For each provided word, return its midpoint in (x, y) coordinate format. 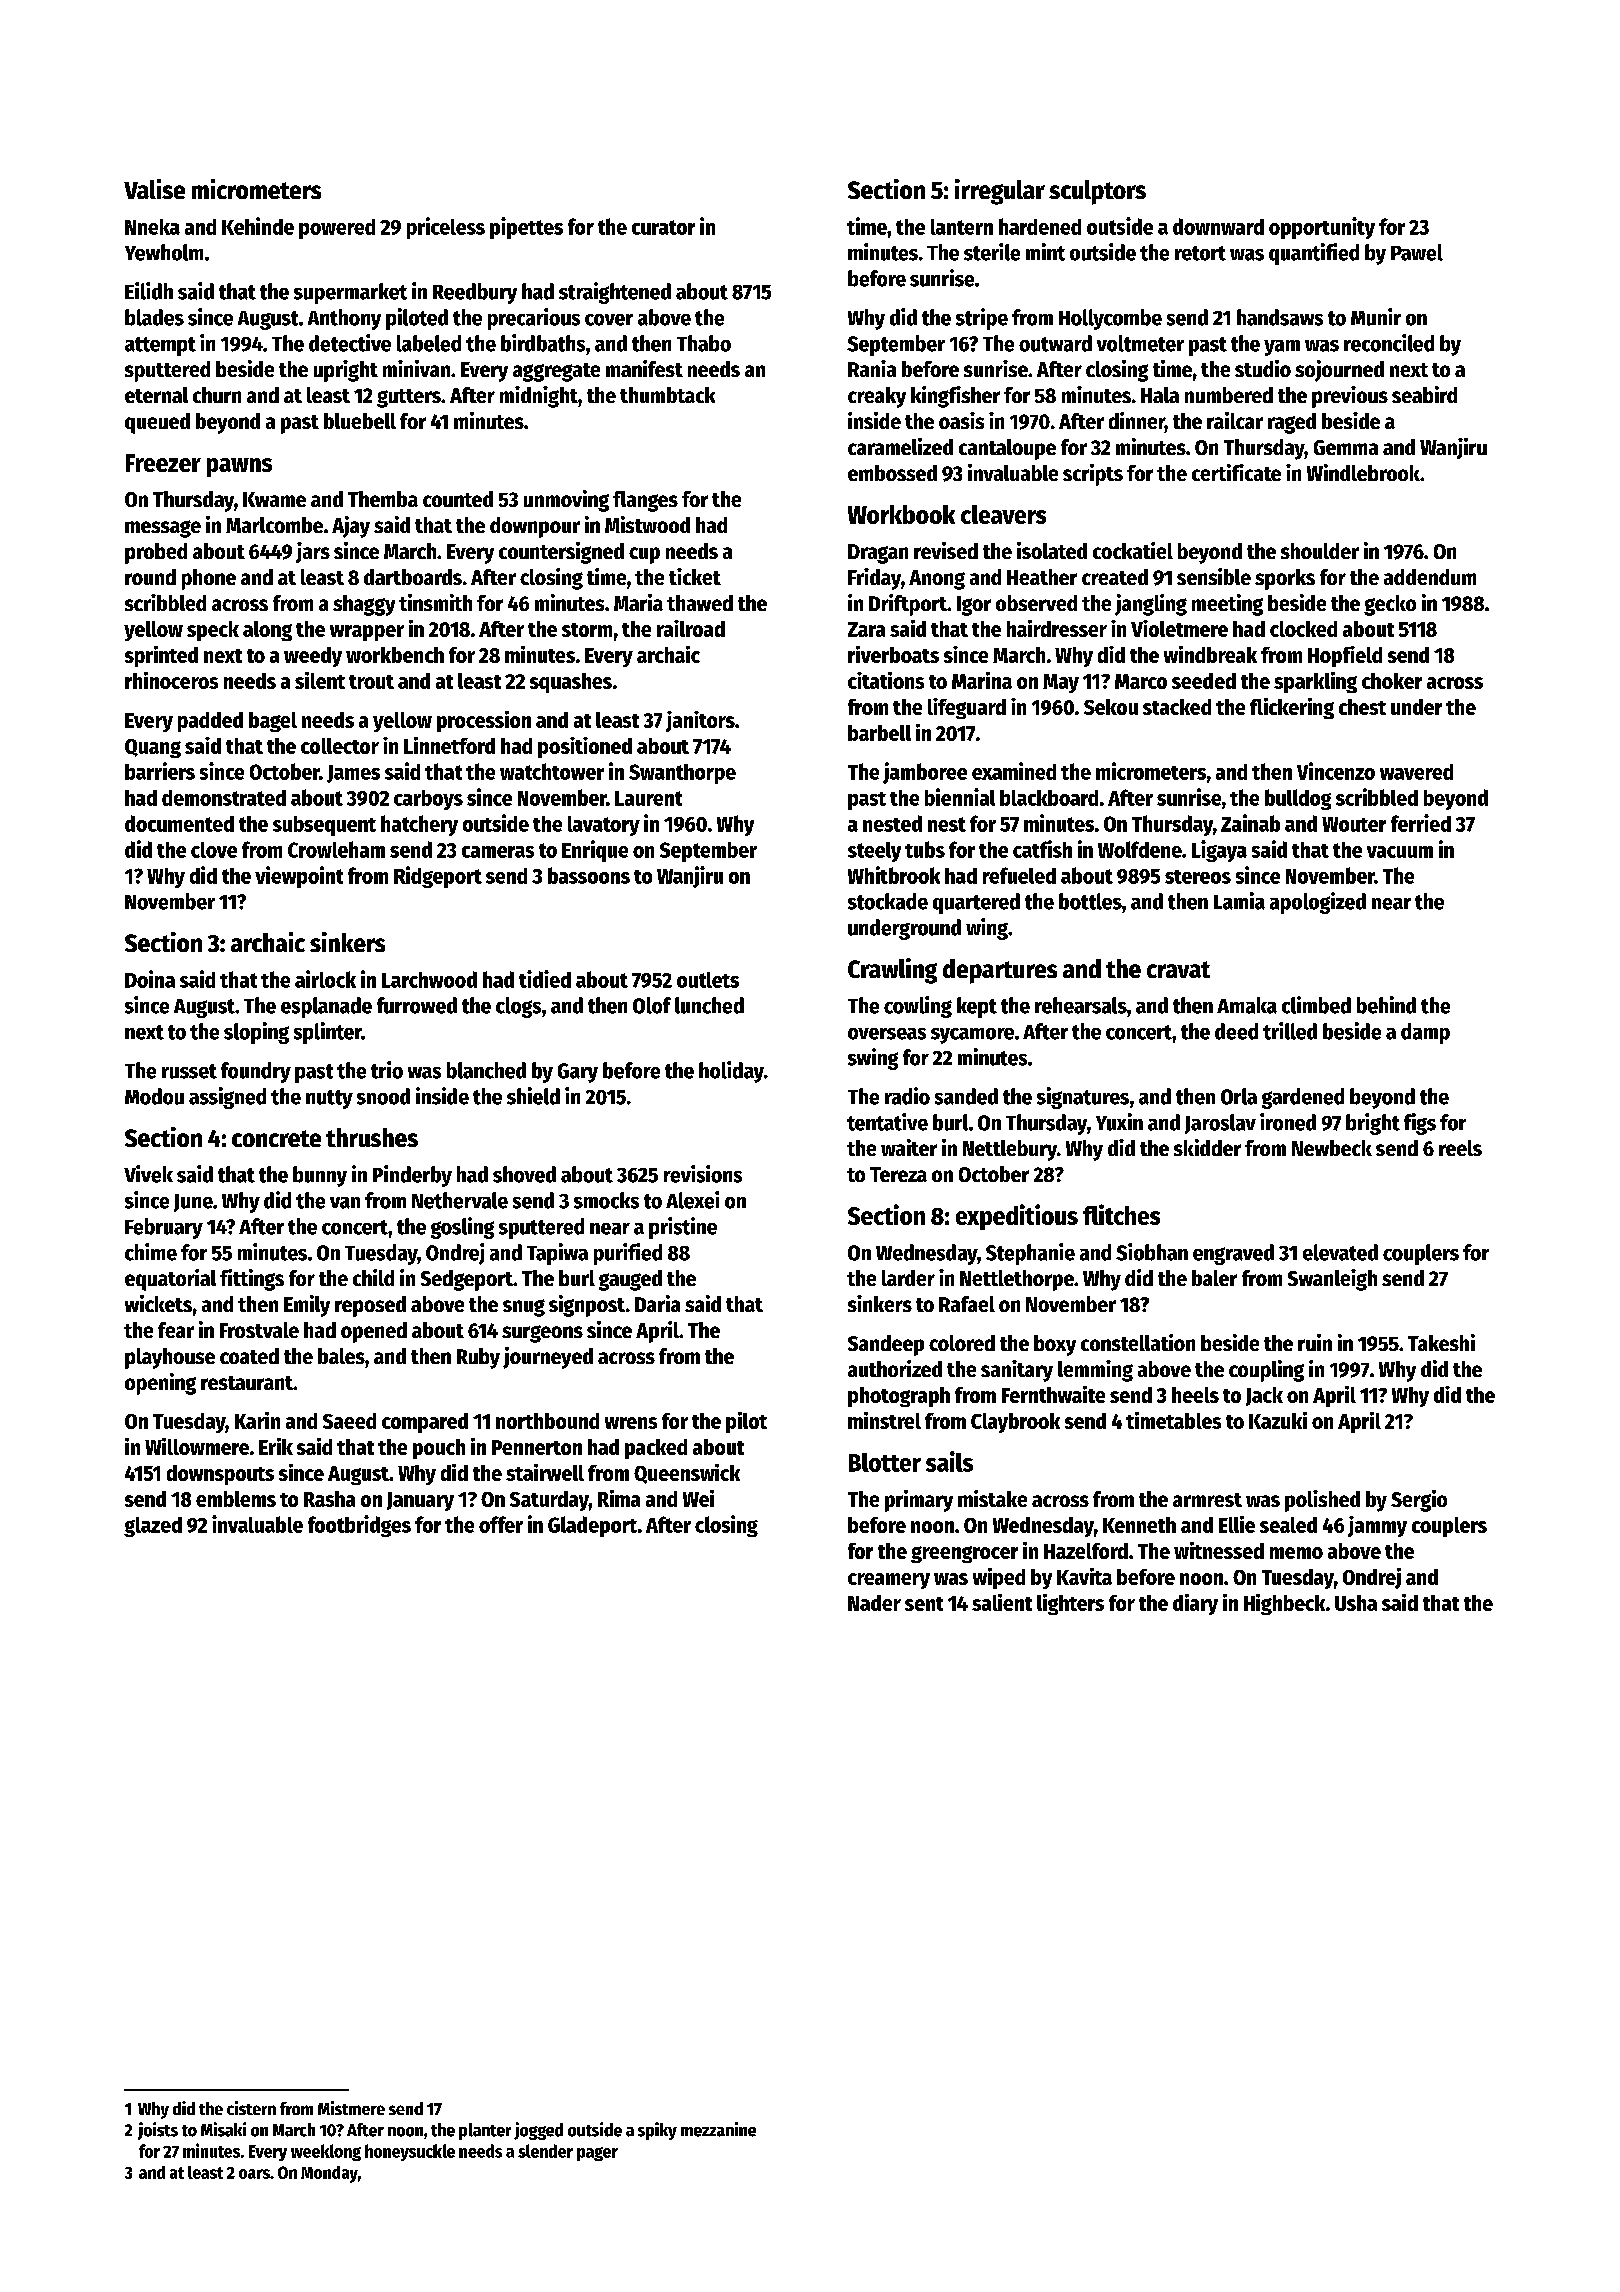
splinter (328, 1033)
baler (1214, 1278)
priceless (446, 228)
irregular (1000, 192)
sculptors (1097, 192)
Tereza (898, 1174)
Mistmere (351, 2108)
